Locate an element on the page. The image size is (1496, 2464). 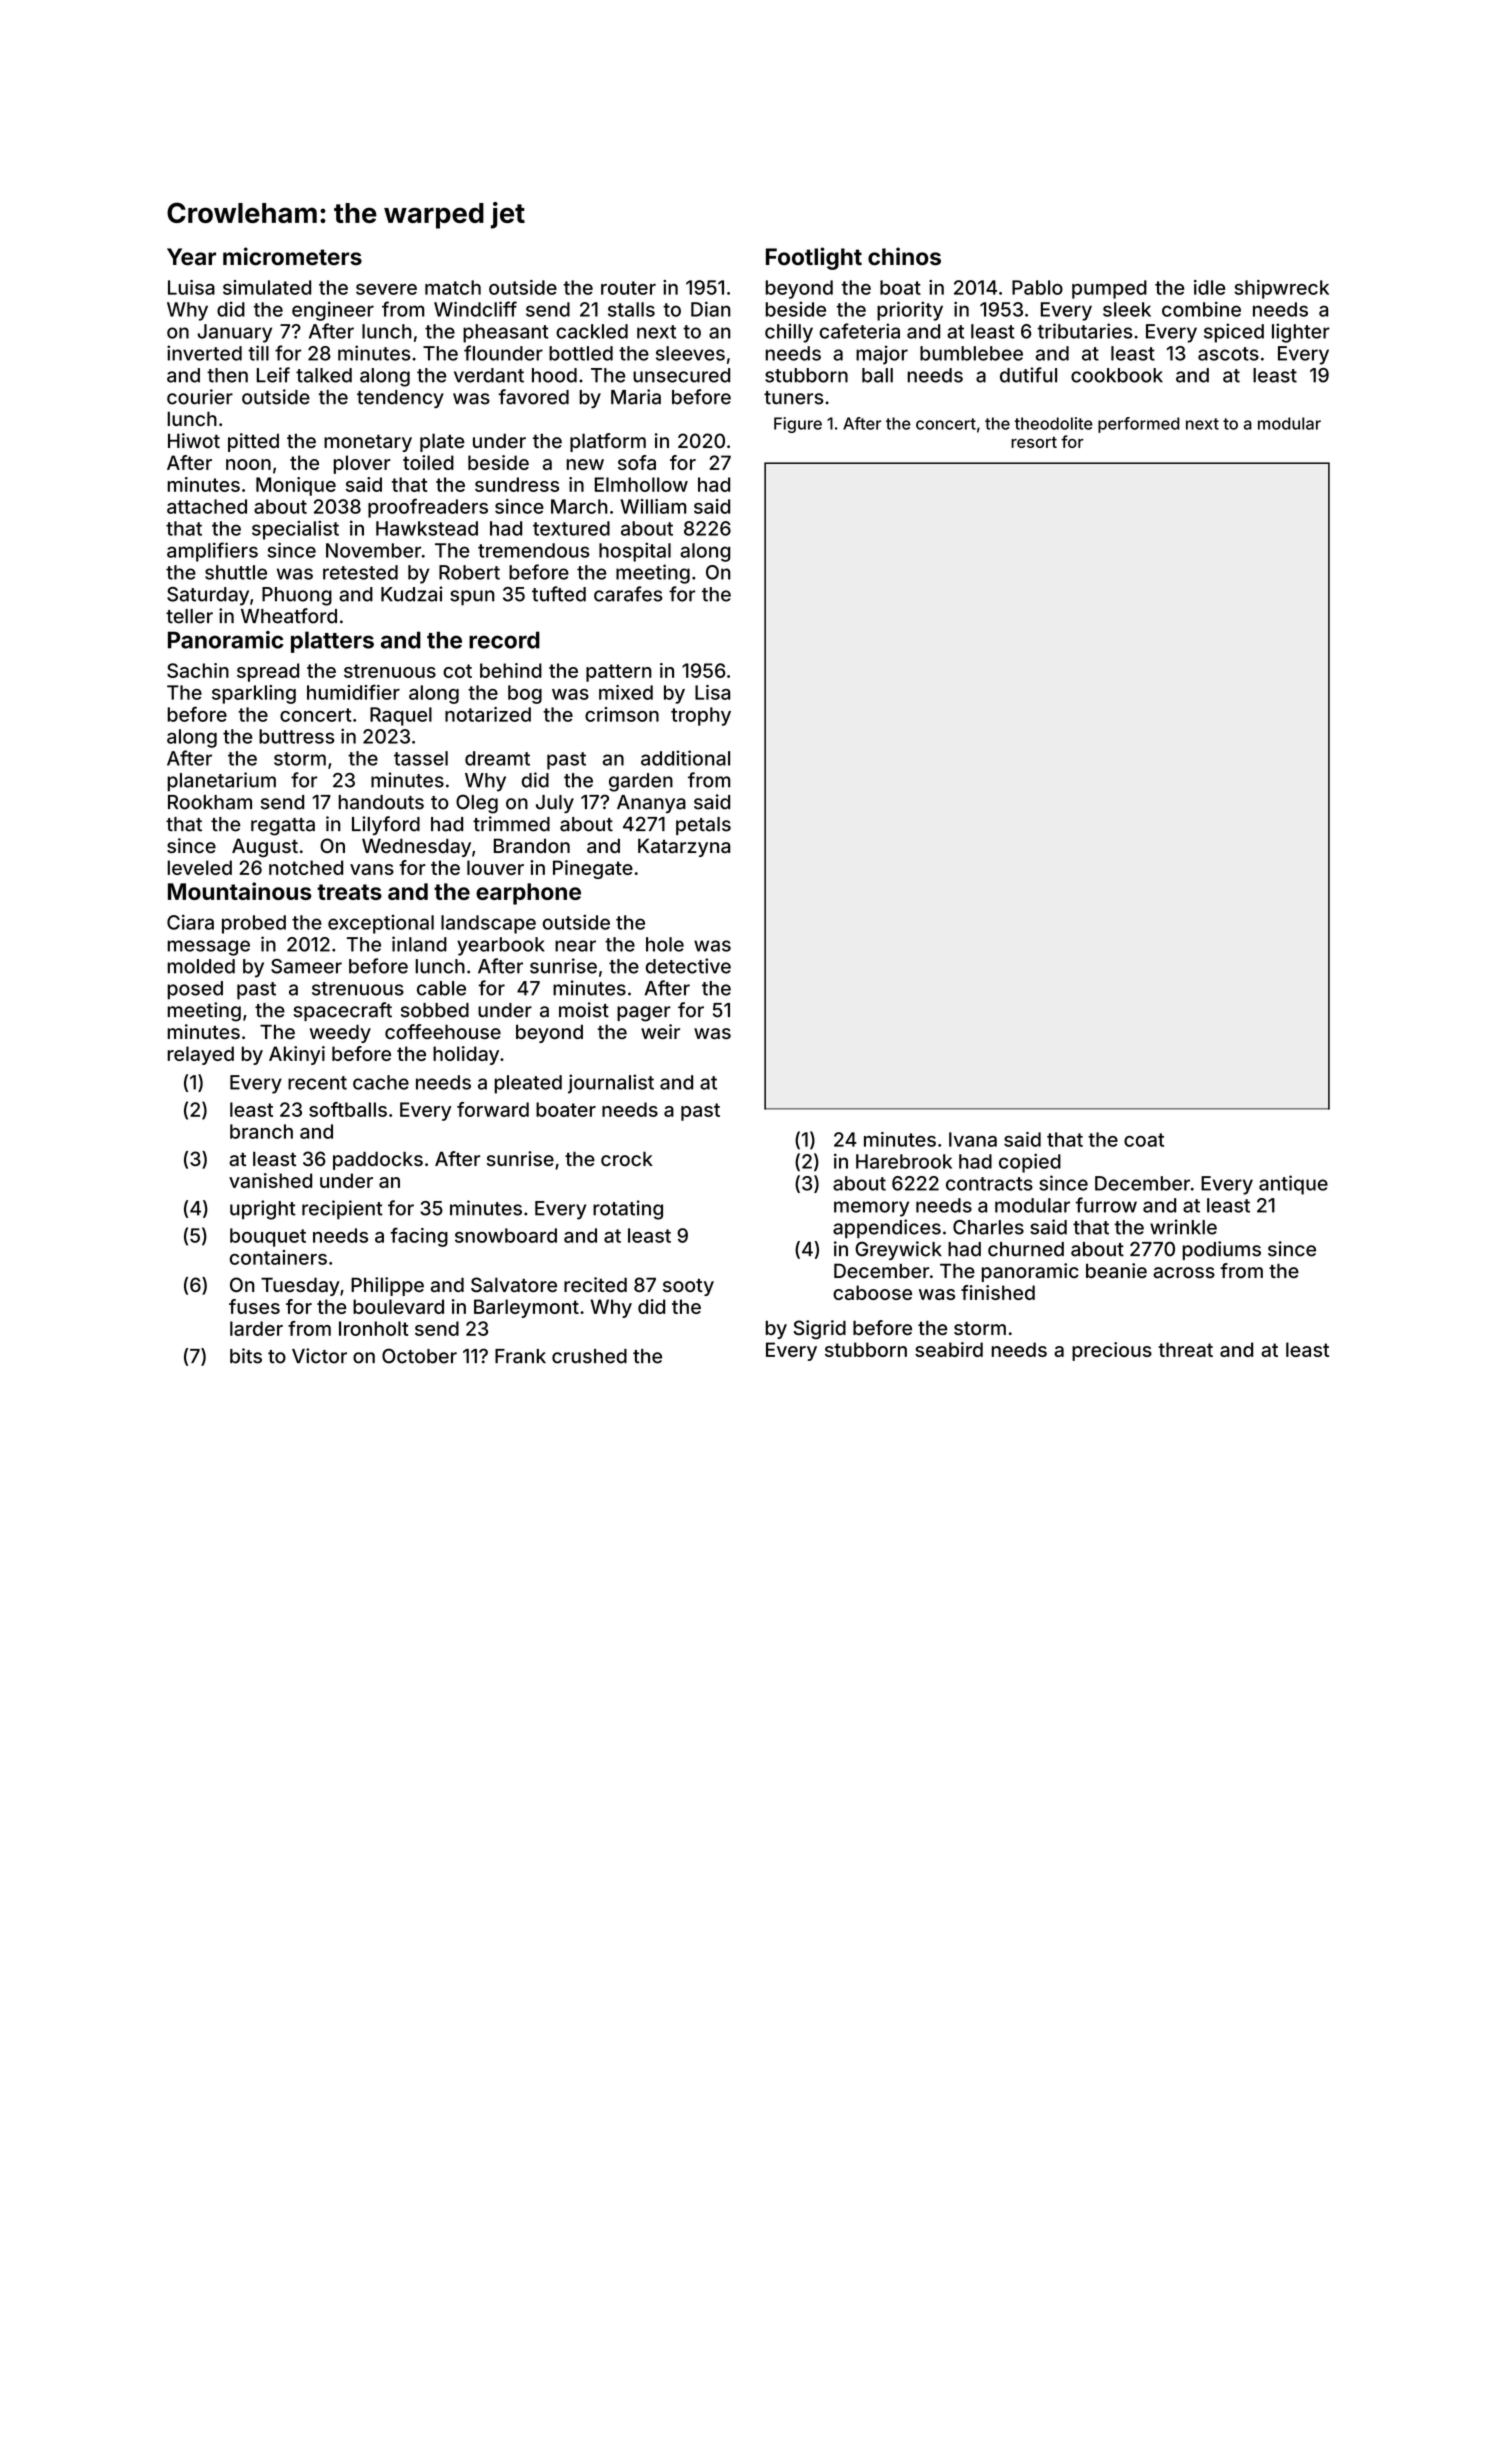
bits is located at coordinates (246, 1356).
